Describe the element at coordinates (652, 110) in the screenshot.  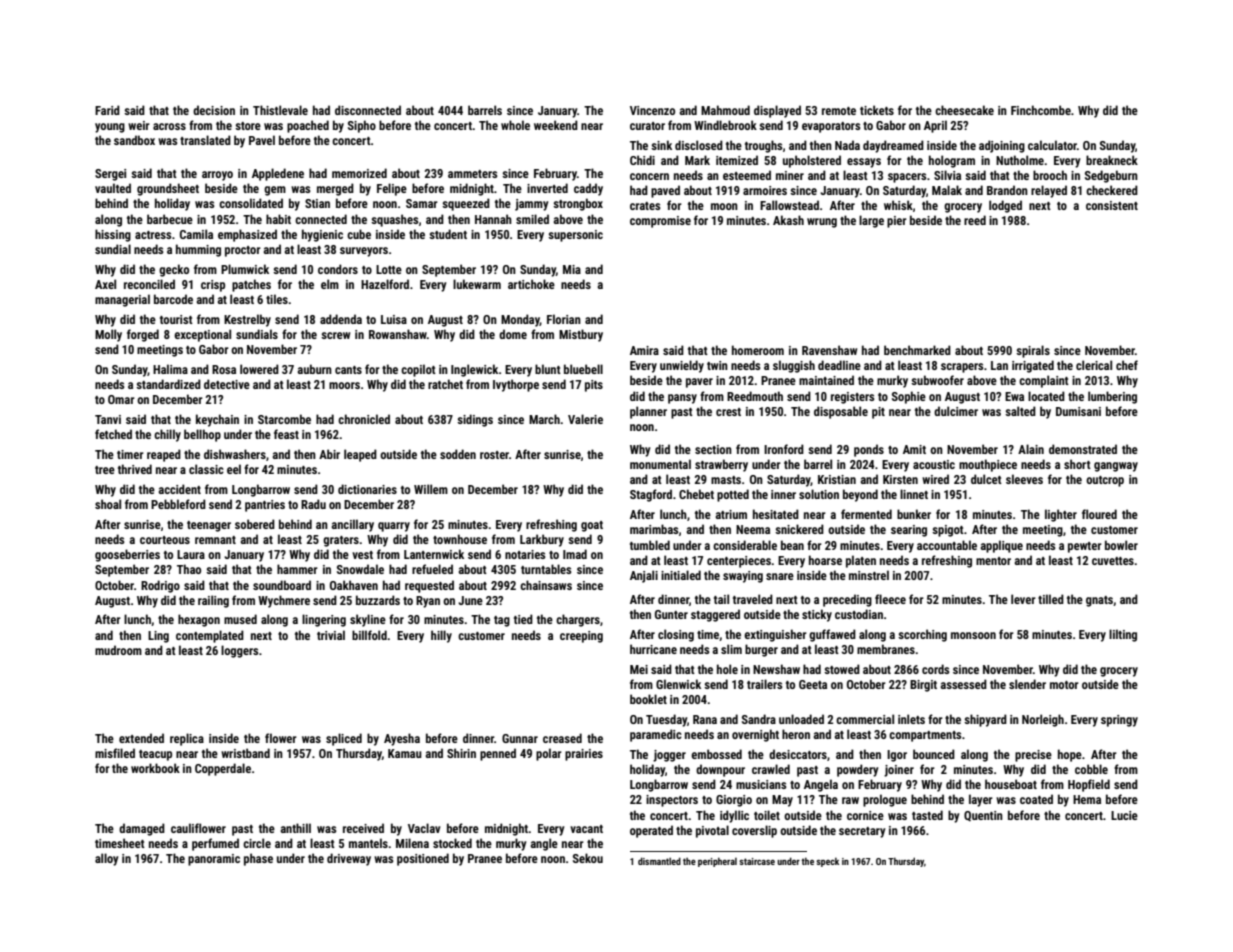
I see `Vincenzo` at that location.
